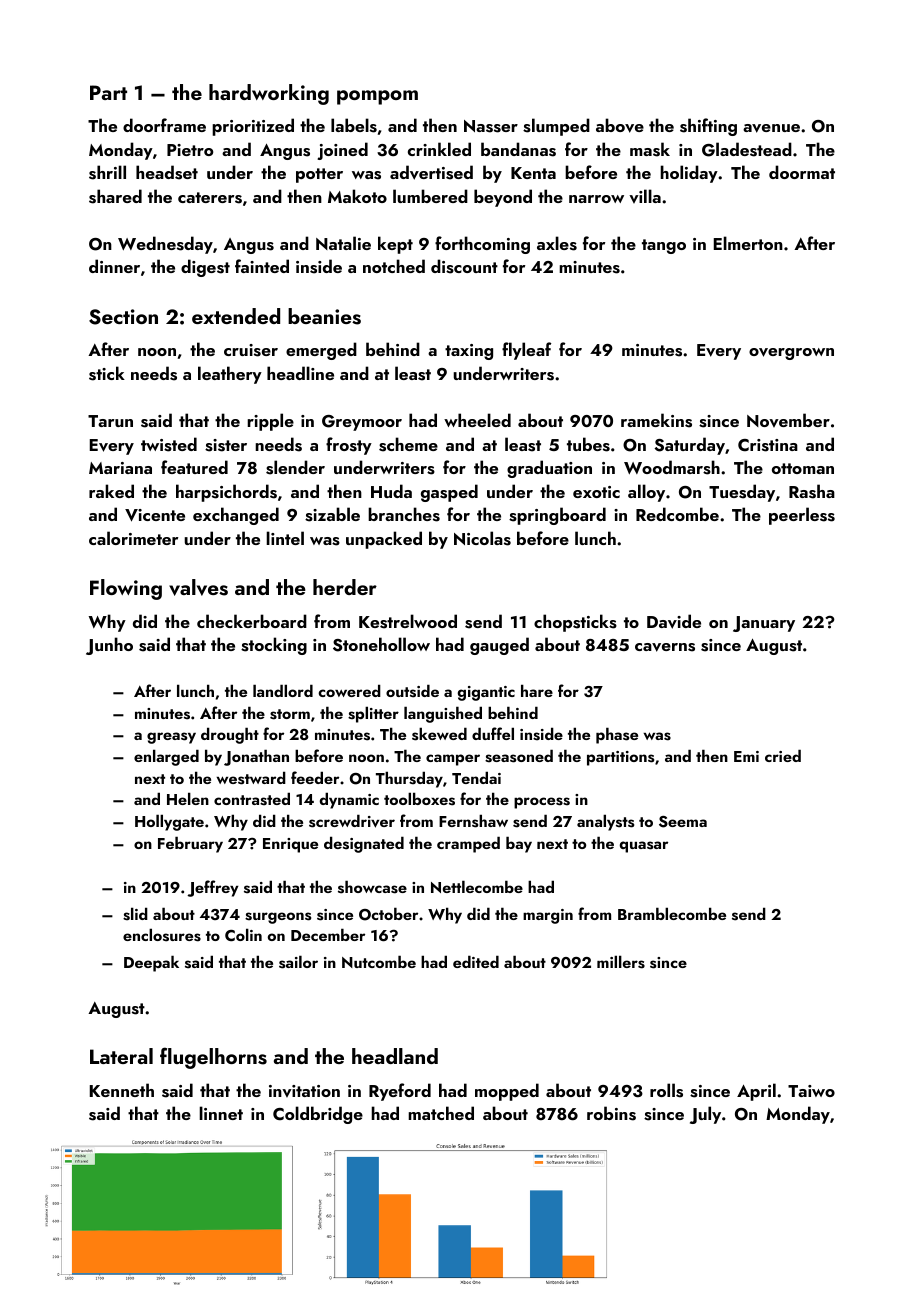  I want to click on graduation, so click(549, 469).
